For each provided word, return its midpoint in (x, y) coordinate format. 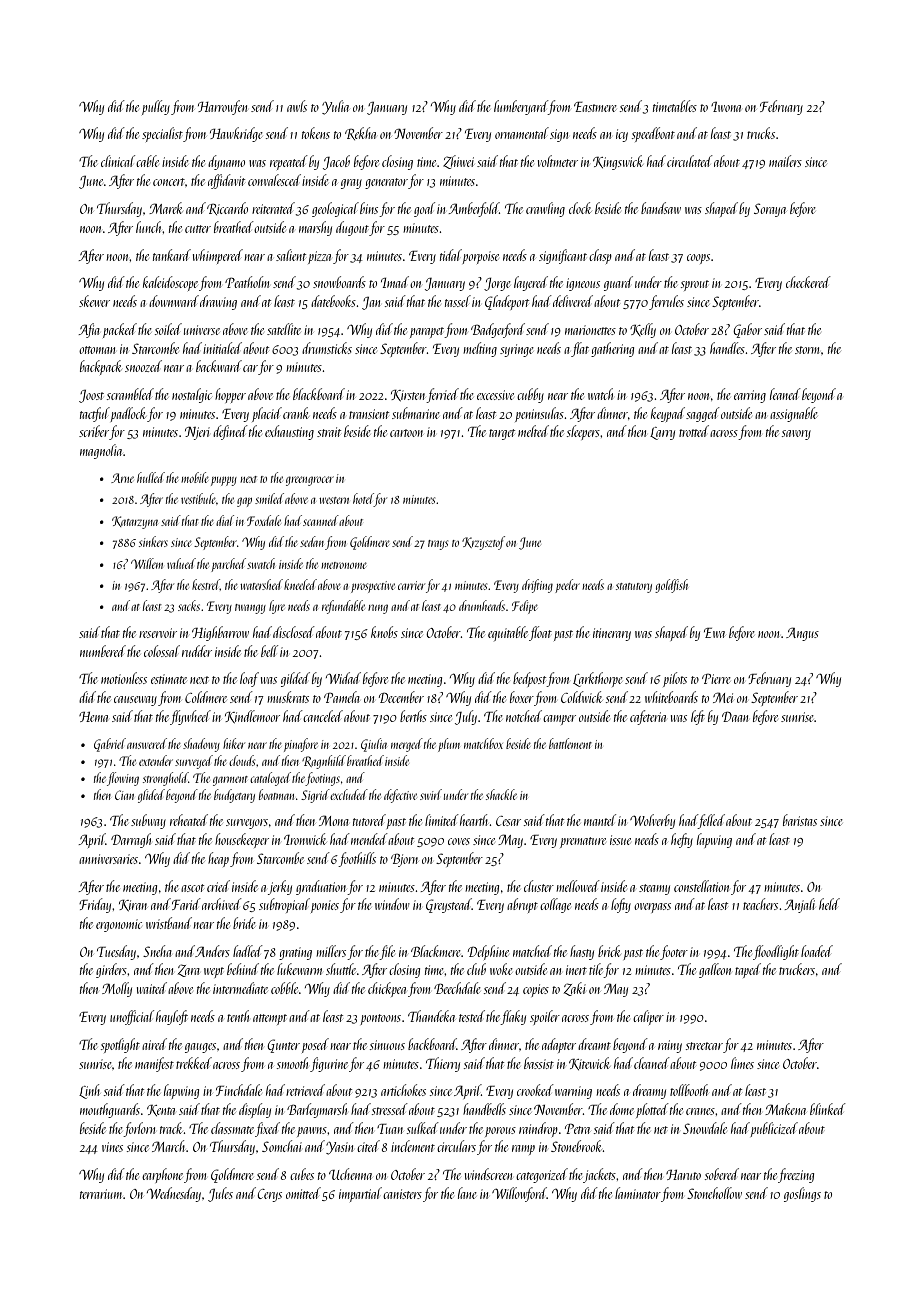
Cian (124, 795)
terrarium (101, 1194)
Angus (802, 634)
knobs (384, 632)
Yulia (335, 107)
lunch (149, 227)
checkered (808, 282)
